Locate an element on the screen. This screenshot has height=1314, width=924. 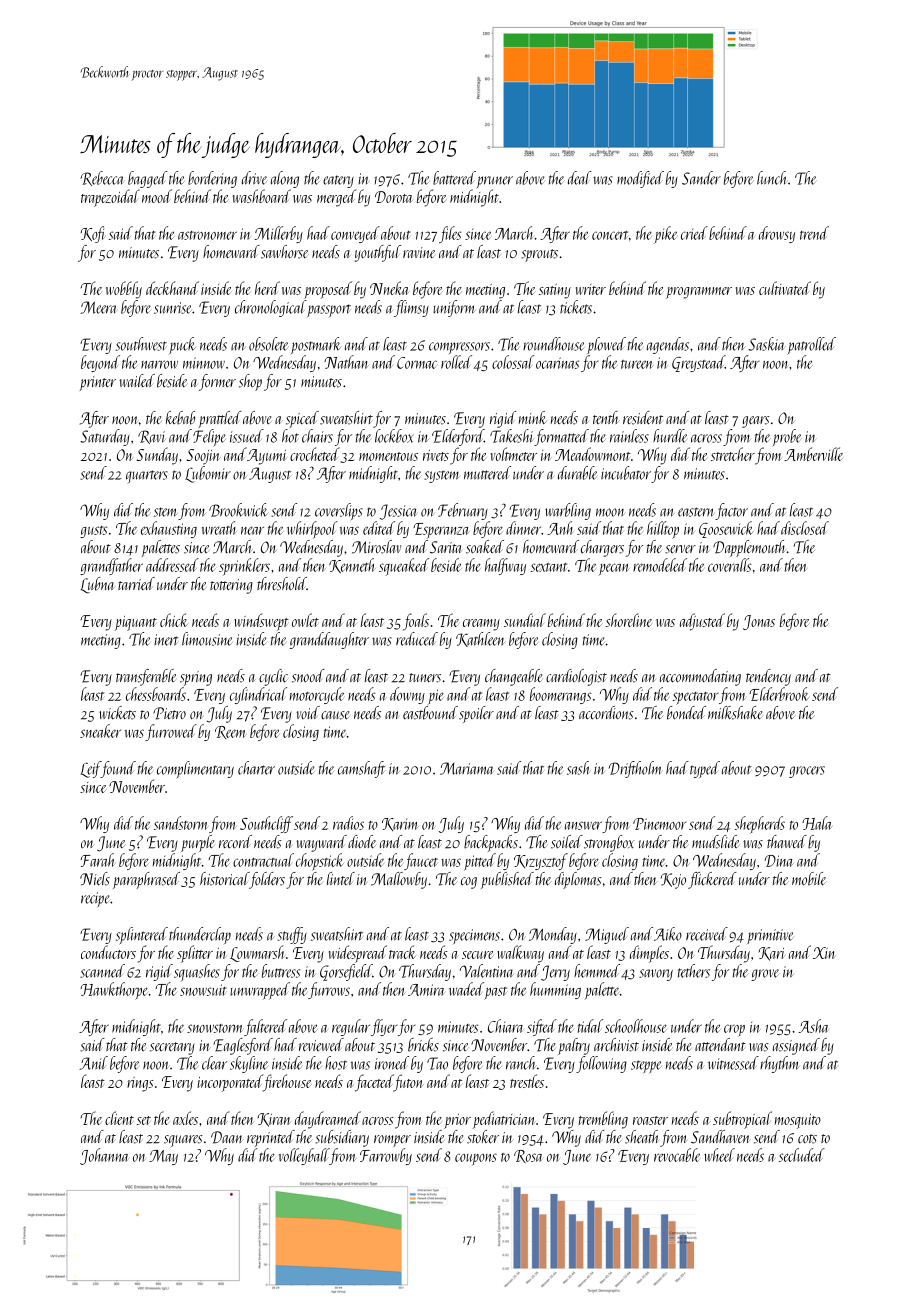
stuffy is located at coordinates (292, 935).
